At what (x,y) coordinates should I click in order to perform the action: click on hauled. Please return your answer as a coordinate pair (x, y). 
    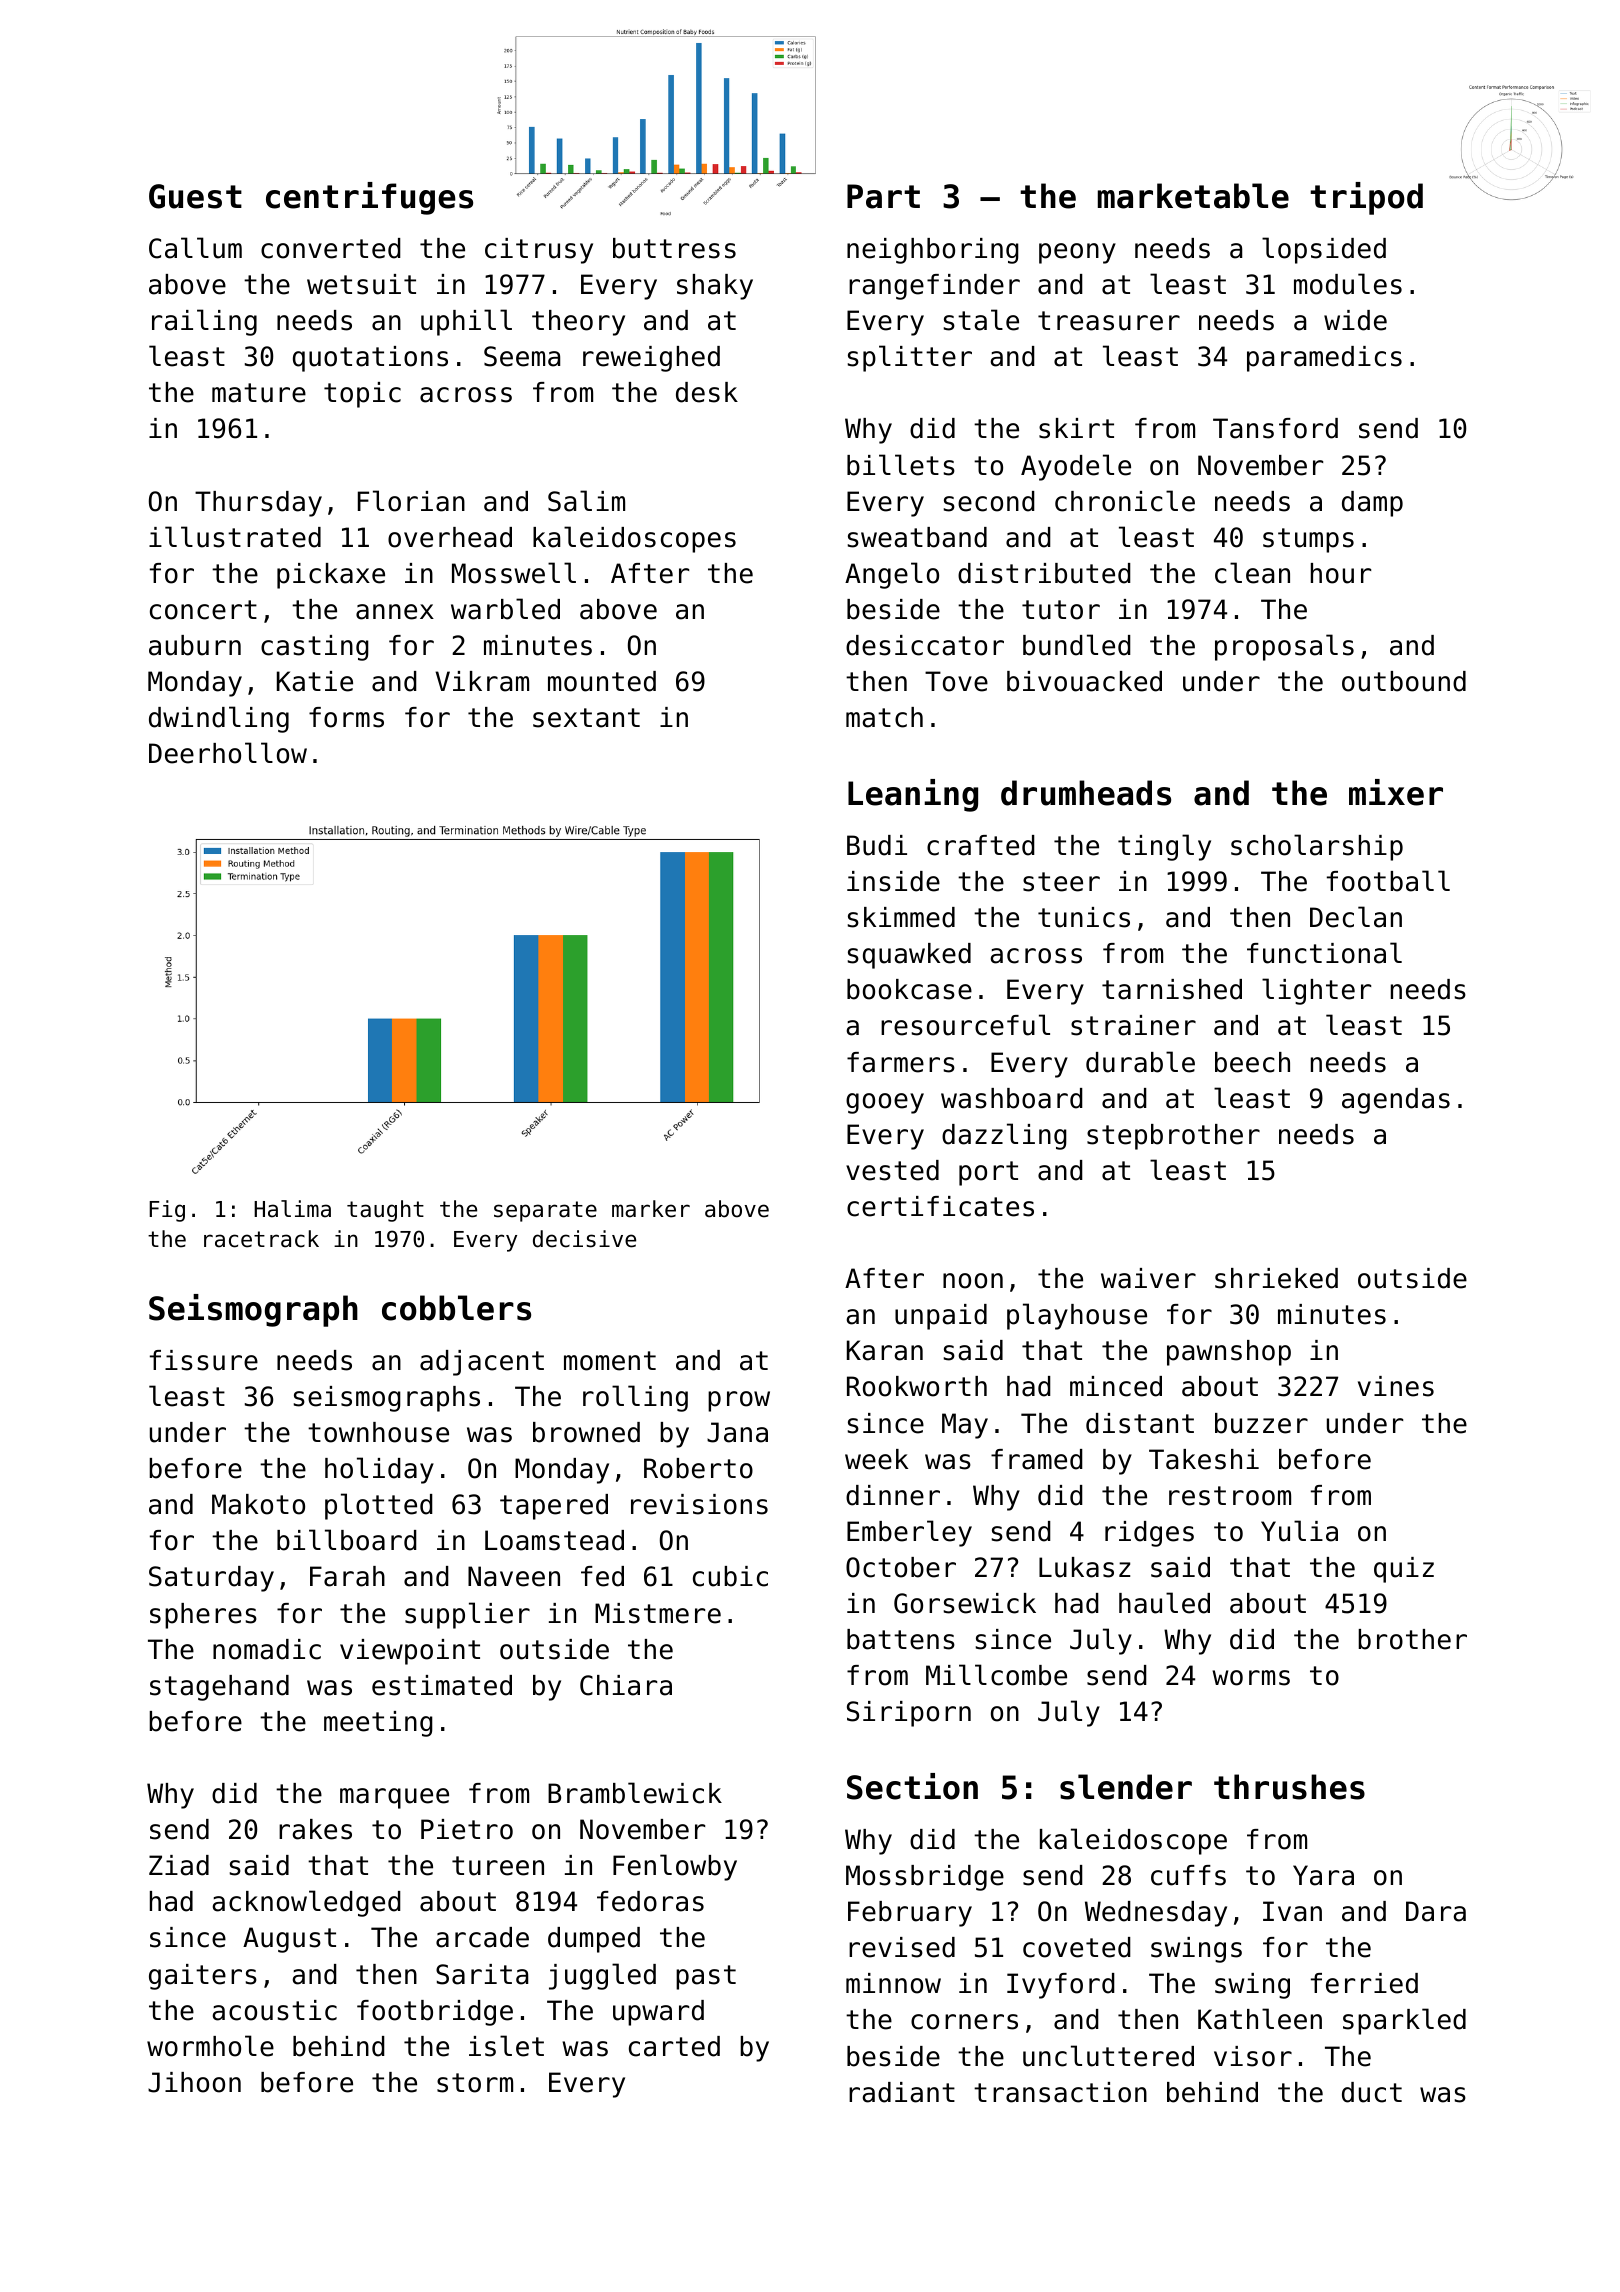
    Looking at the image, I should click on (1164, 1603).
